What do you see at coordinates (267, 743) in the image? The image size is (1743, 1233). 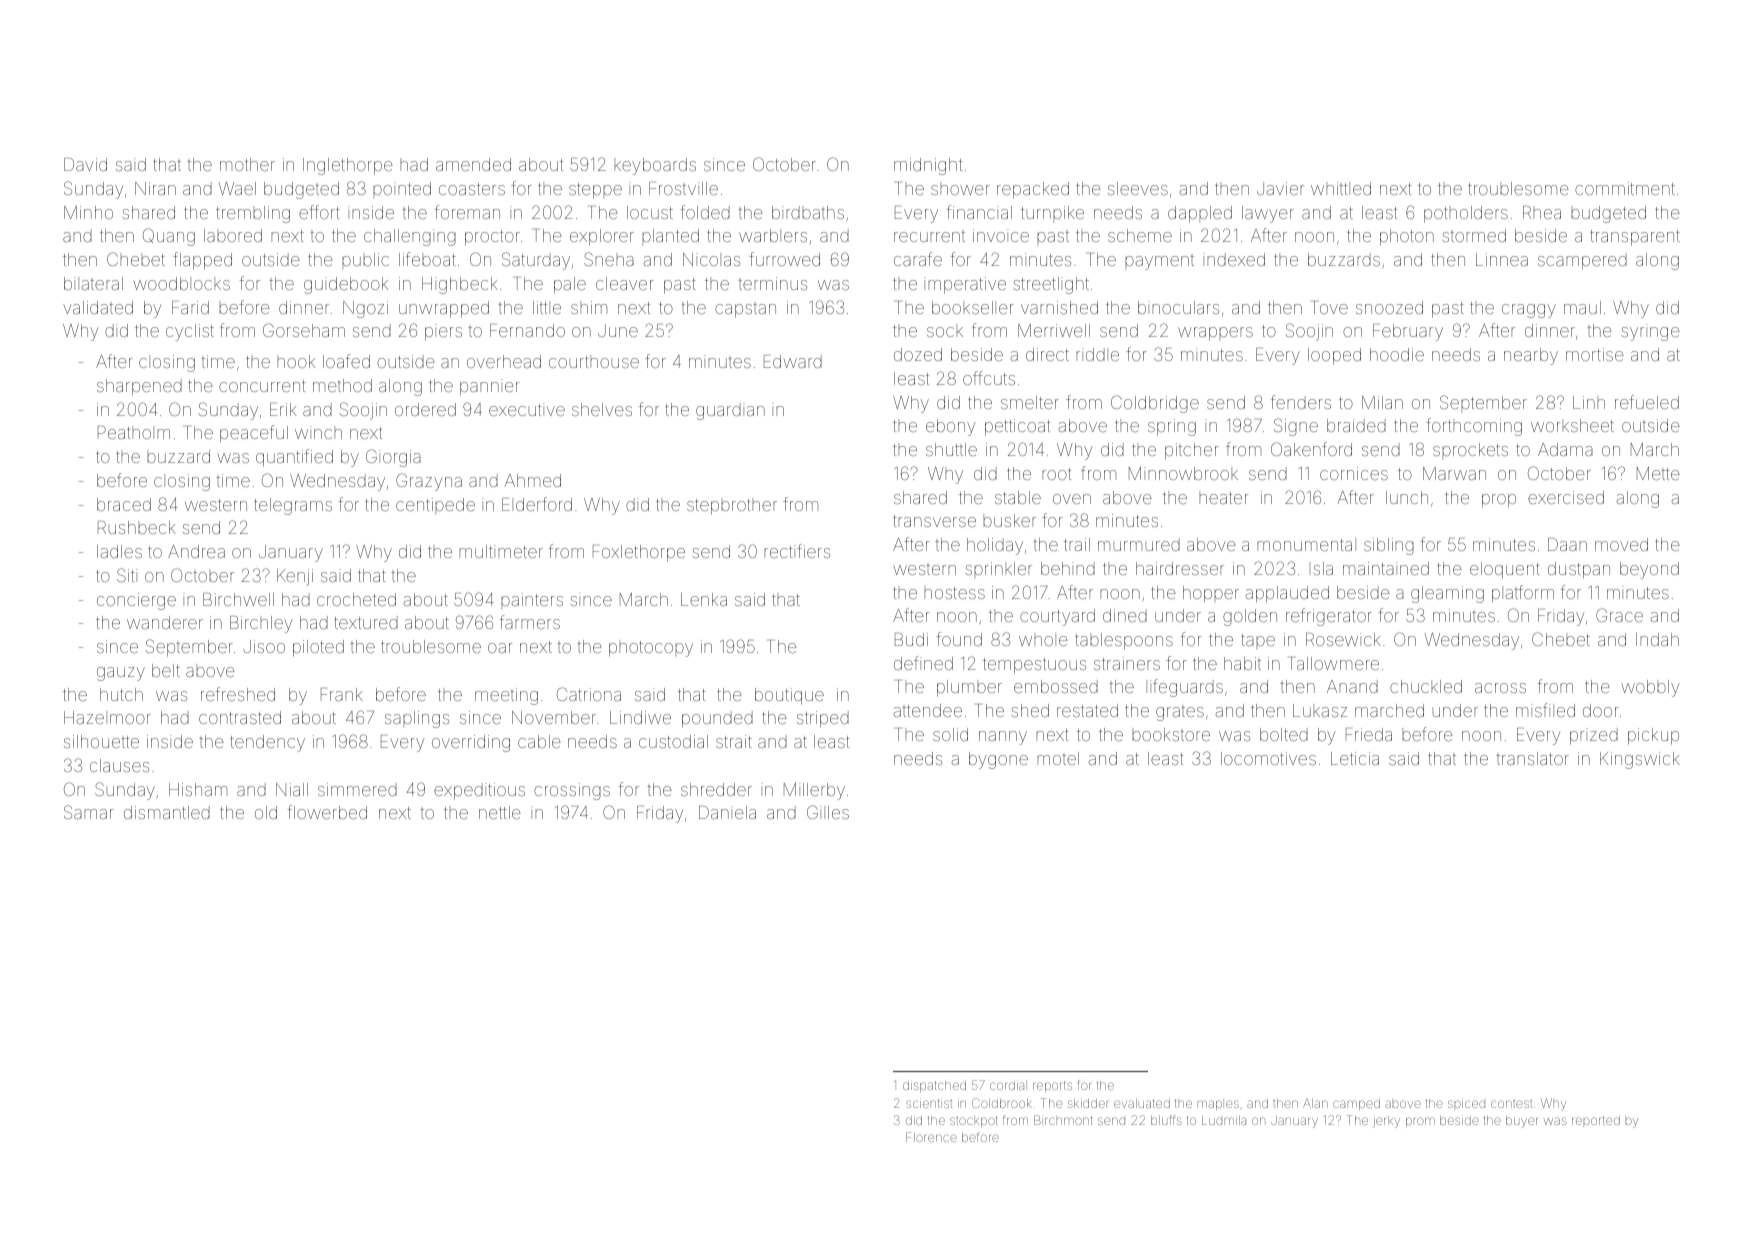 I see `tendency` at bounding box center [267, 743].
